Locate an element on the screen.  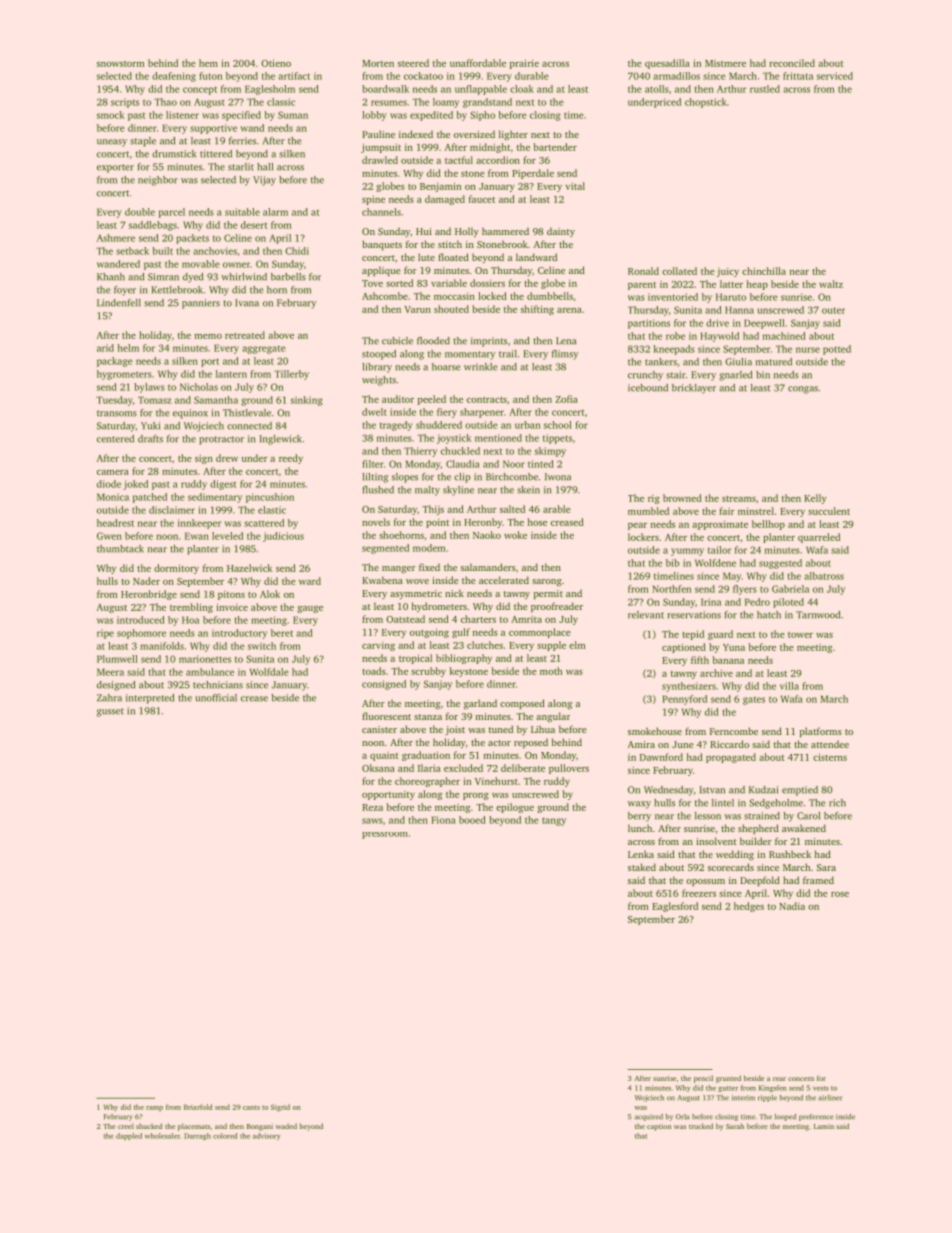
placemats is located at coordinates (194, 1127).
